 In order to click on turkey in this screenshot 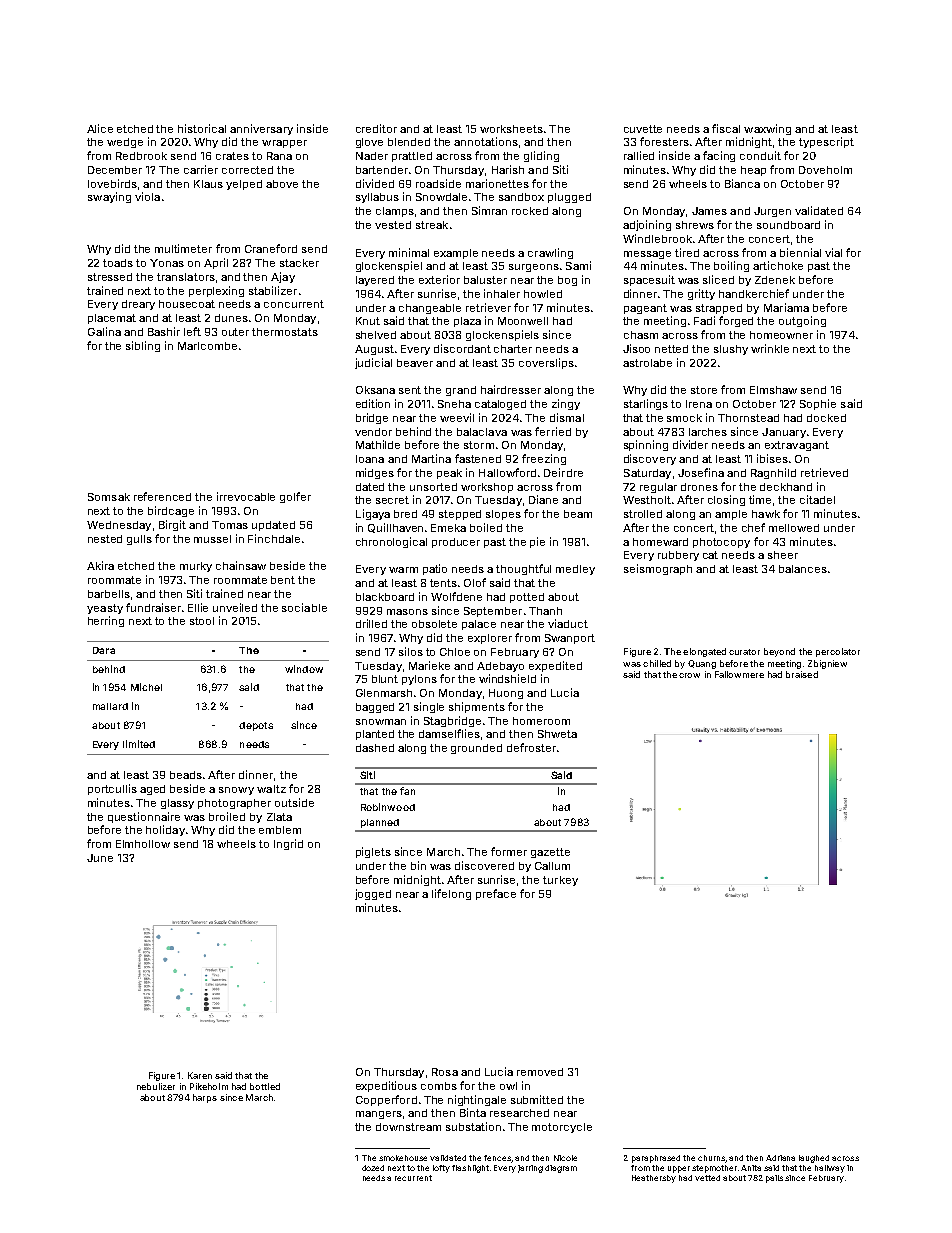, I will do `click(560, 881)`.
